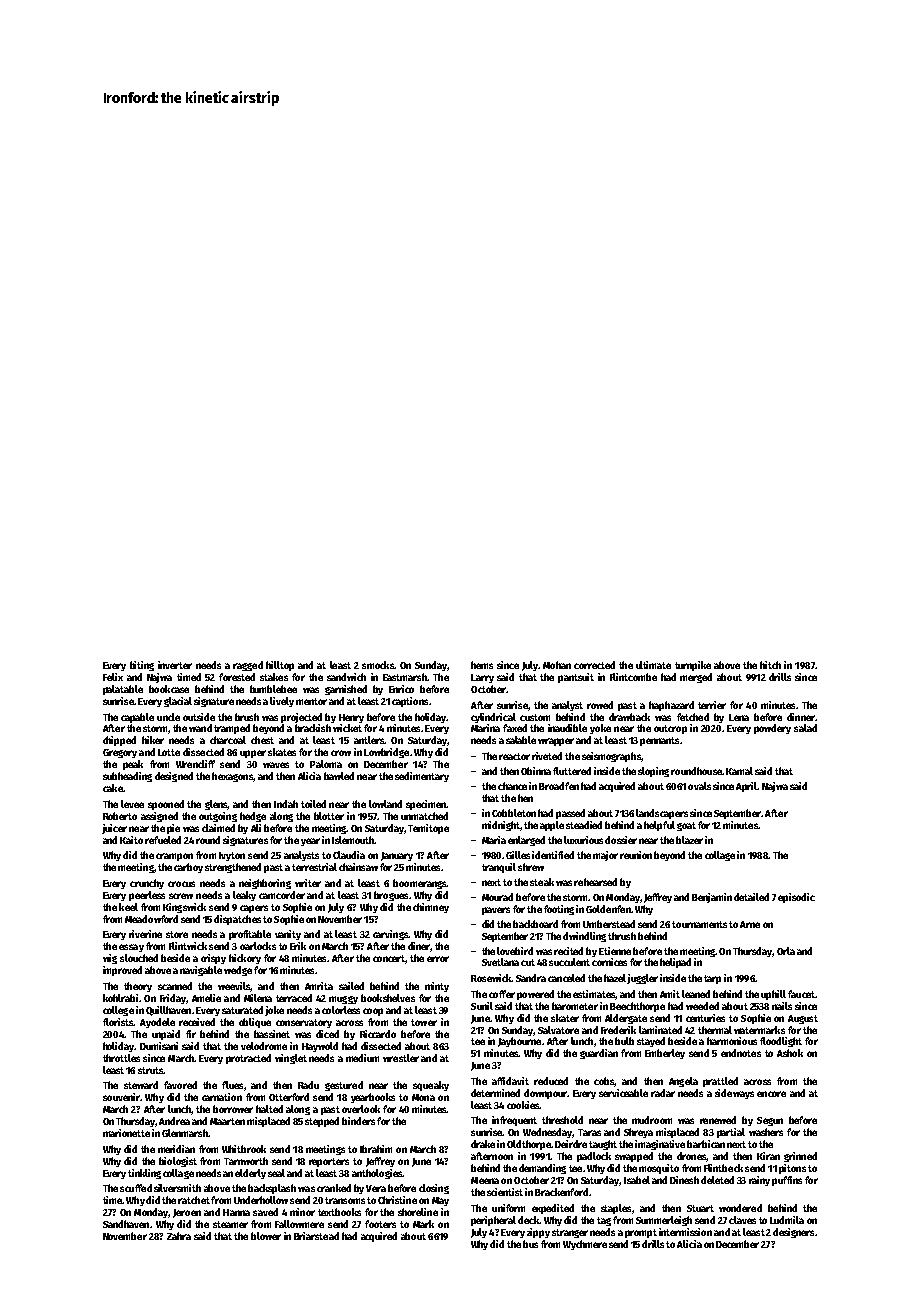 The image size is (920, 1307). What do you see at coordinates (346, 677) in the document?
I see `sandwich` at bounding box center [346, 677].
